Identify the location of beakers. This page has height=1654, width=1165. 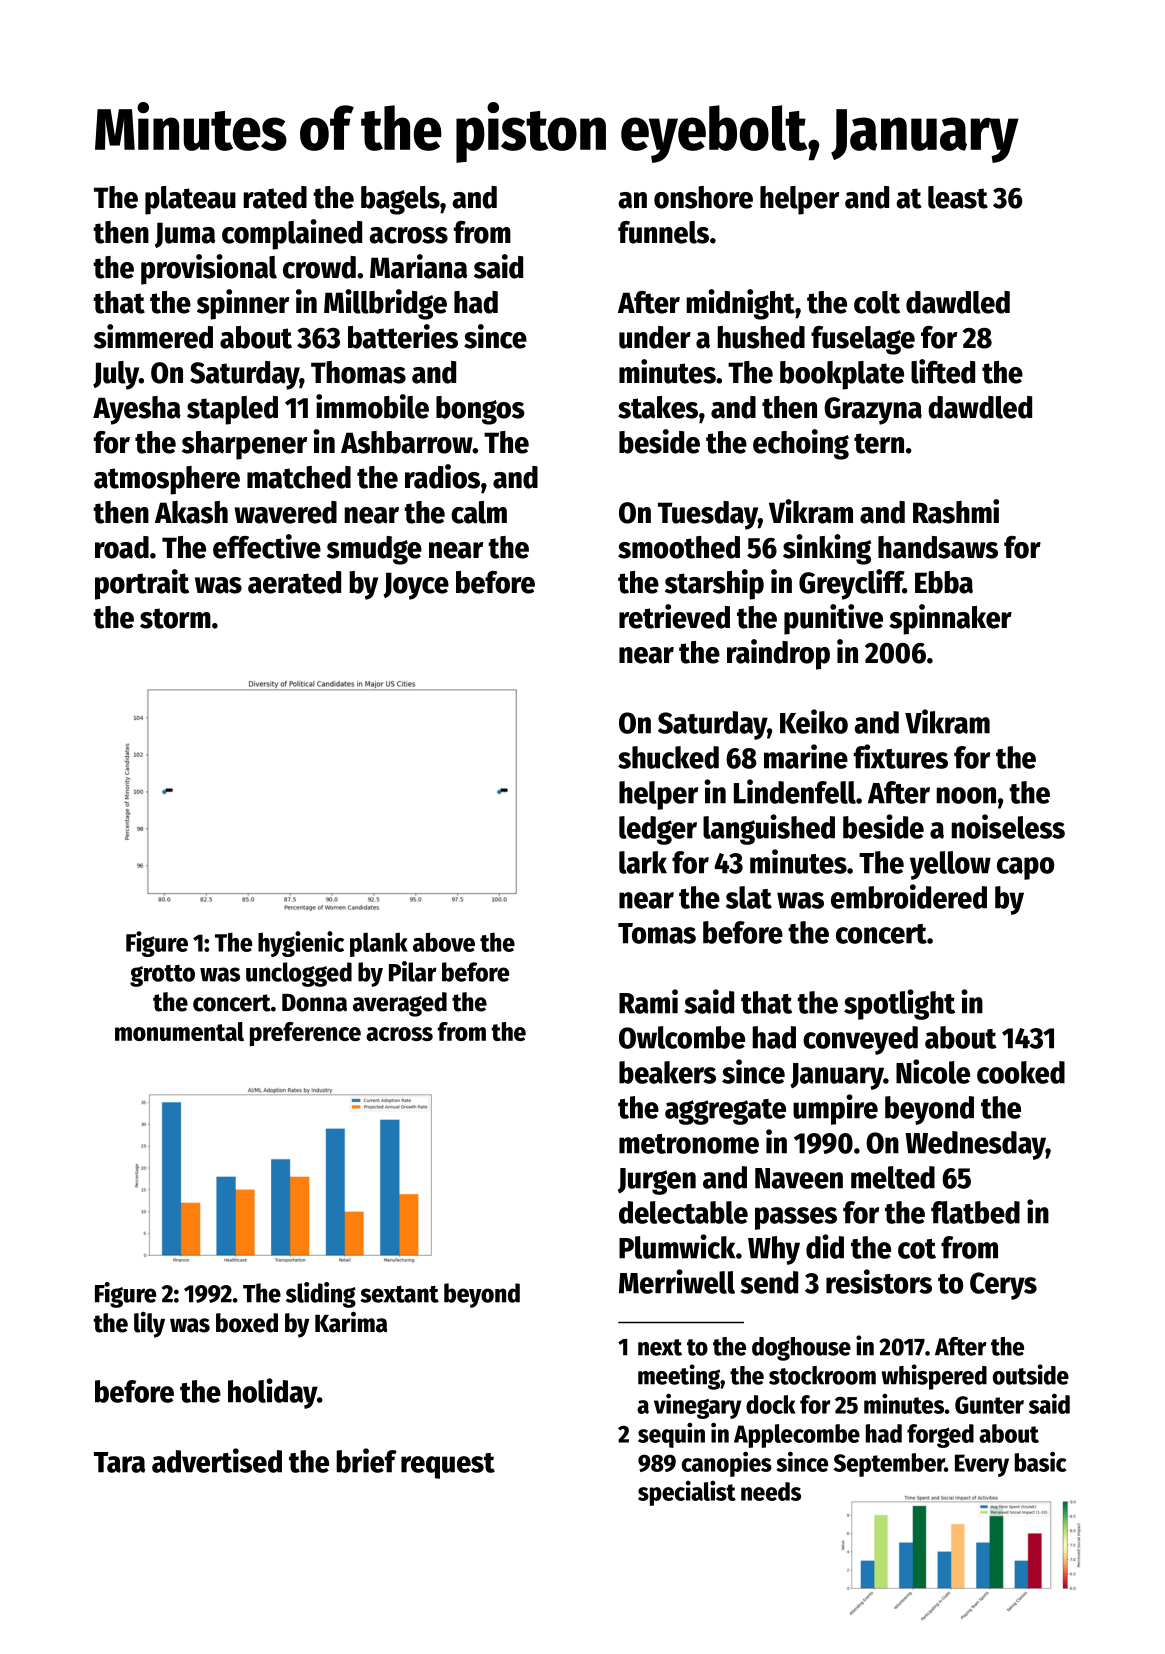
(667, 1072).
